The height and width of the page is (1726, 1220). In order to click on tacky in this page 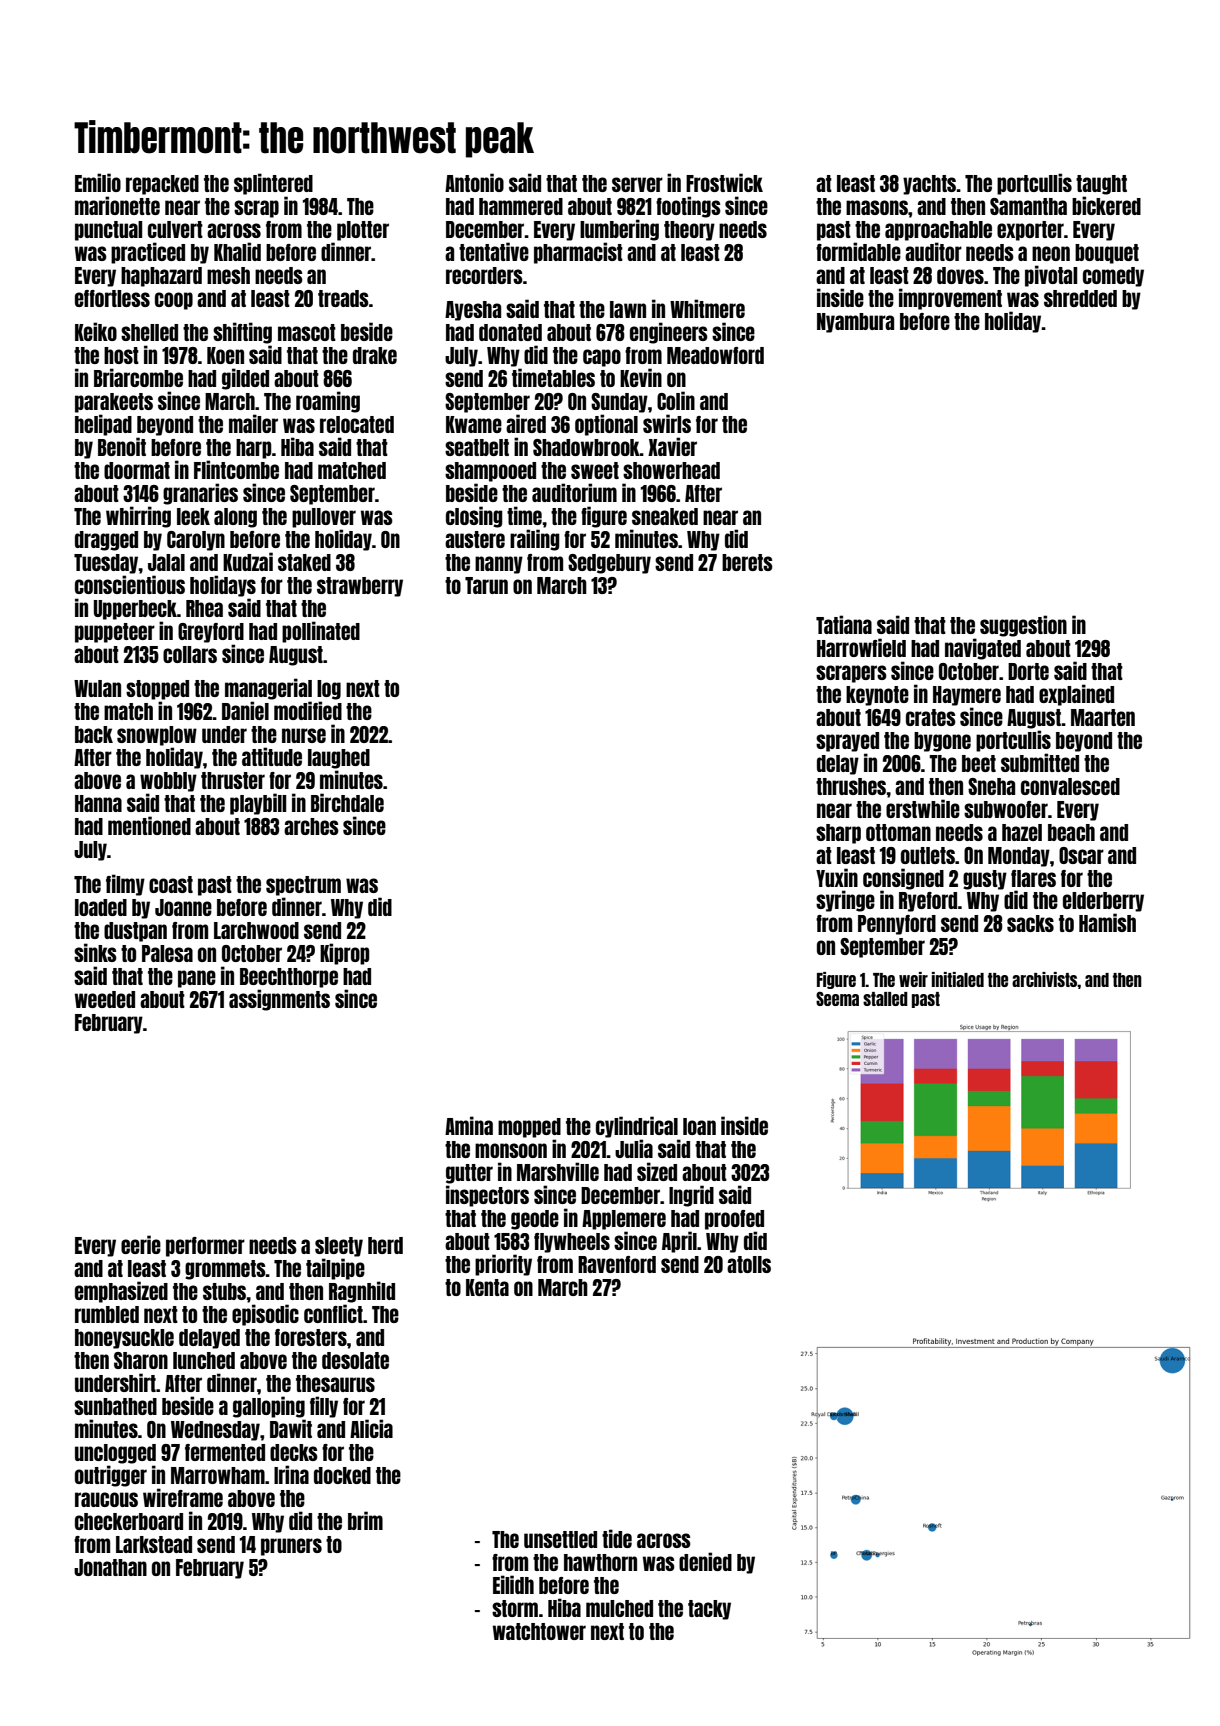, I will do `click(709, 1610)`.
